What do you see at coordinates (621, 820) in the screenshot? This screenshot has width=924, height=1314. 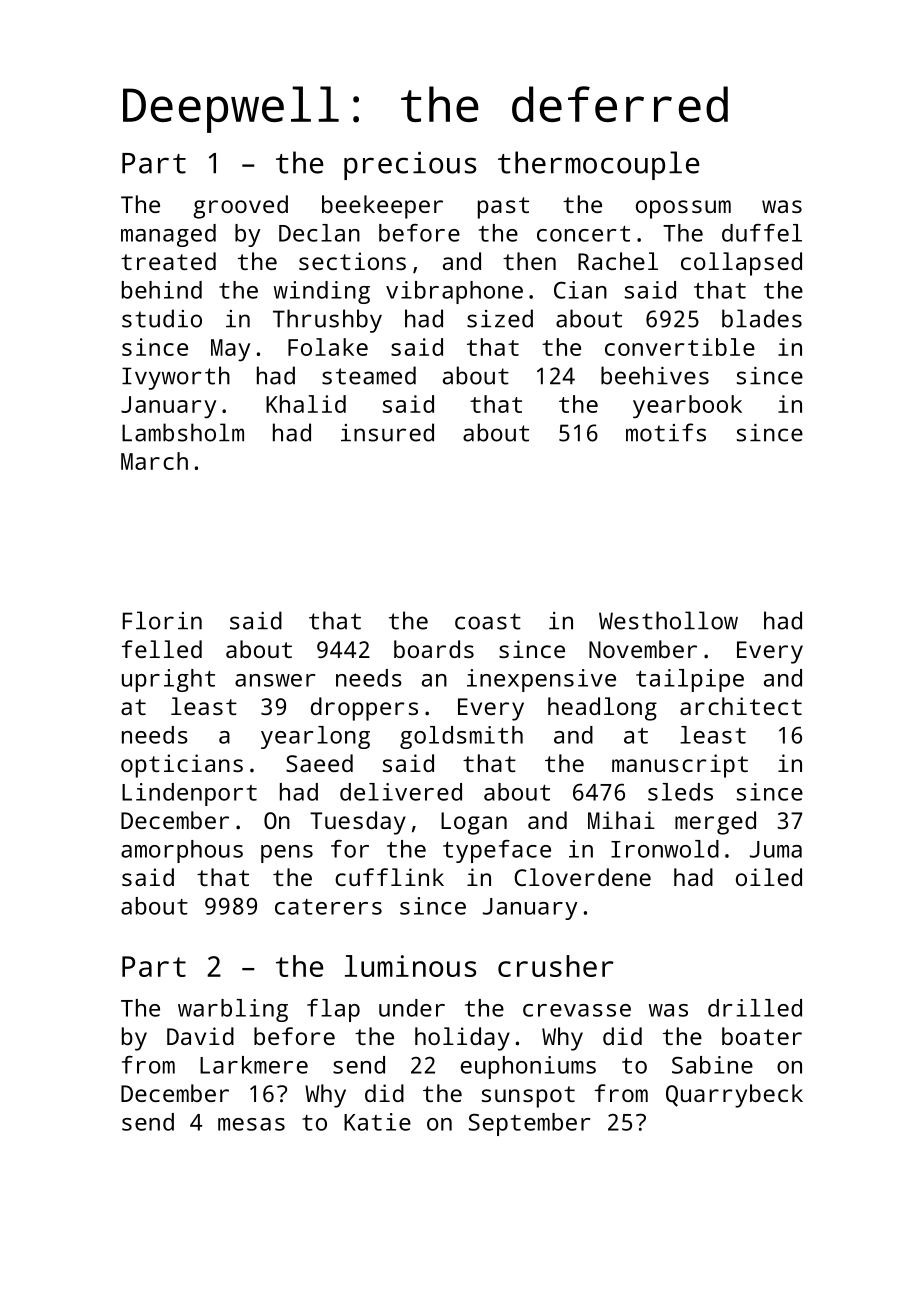 I see `Mihai` at bounding box center [621, 820].
